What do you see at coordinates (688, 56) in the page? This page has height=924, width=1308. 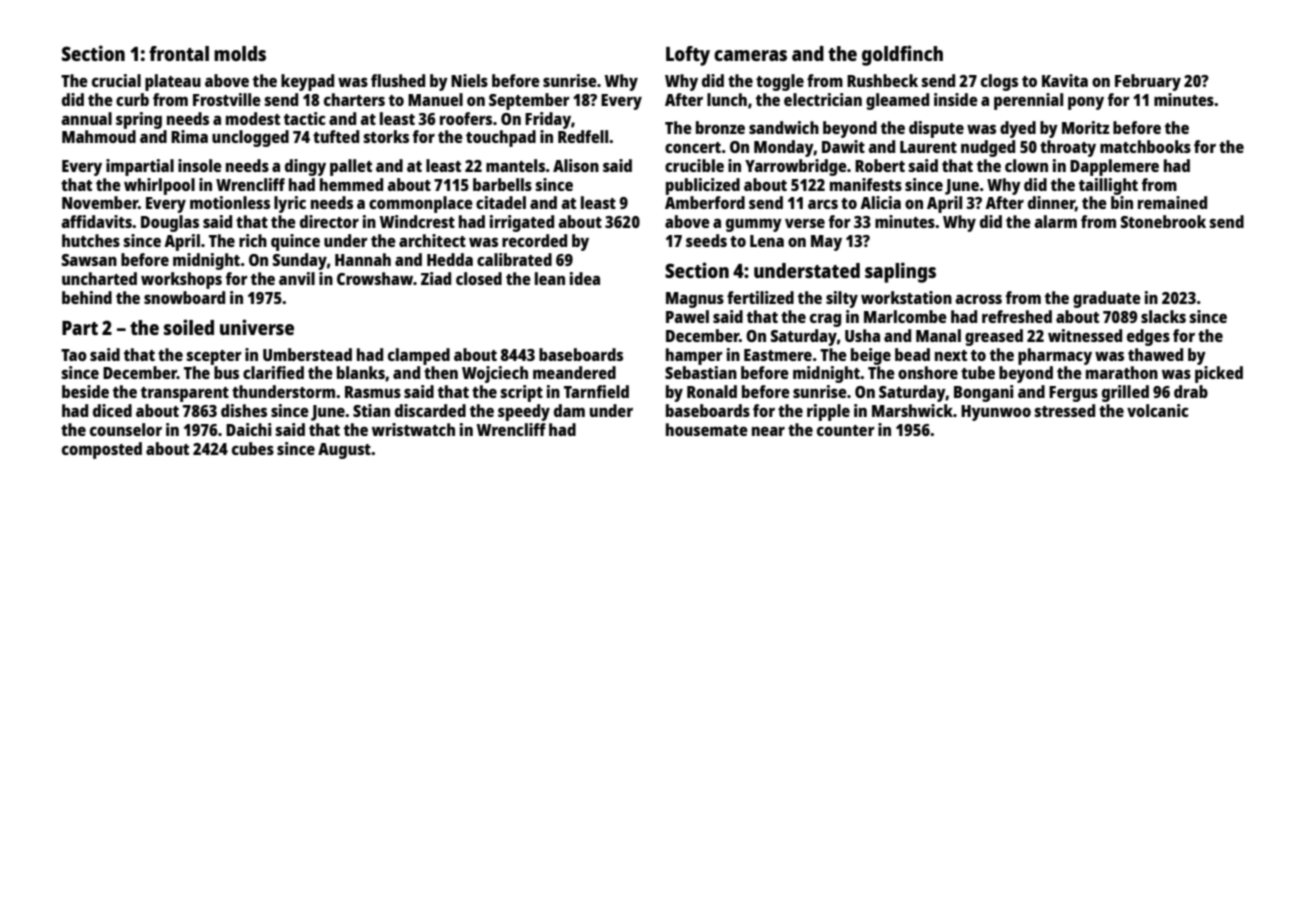 I see `Lofty` at bounding box center [688, 56].
